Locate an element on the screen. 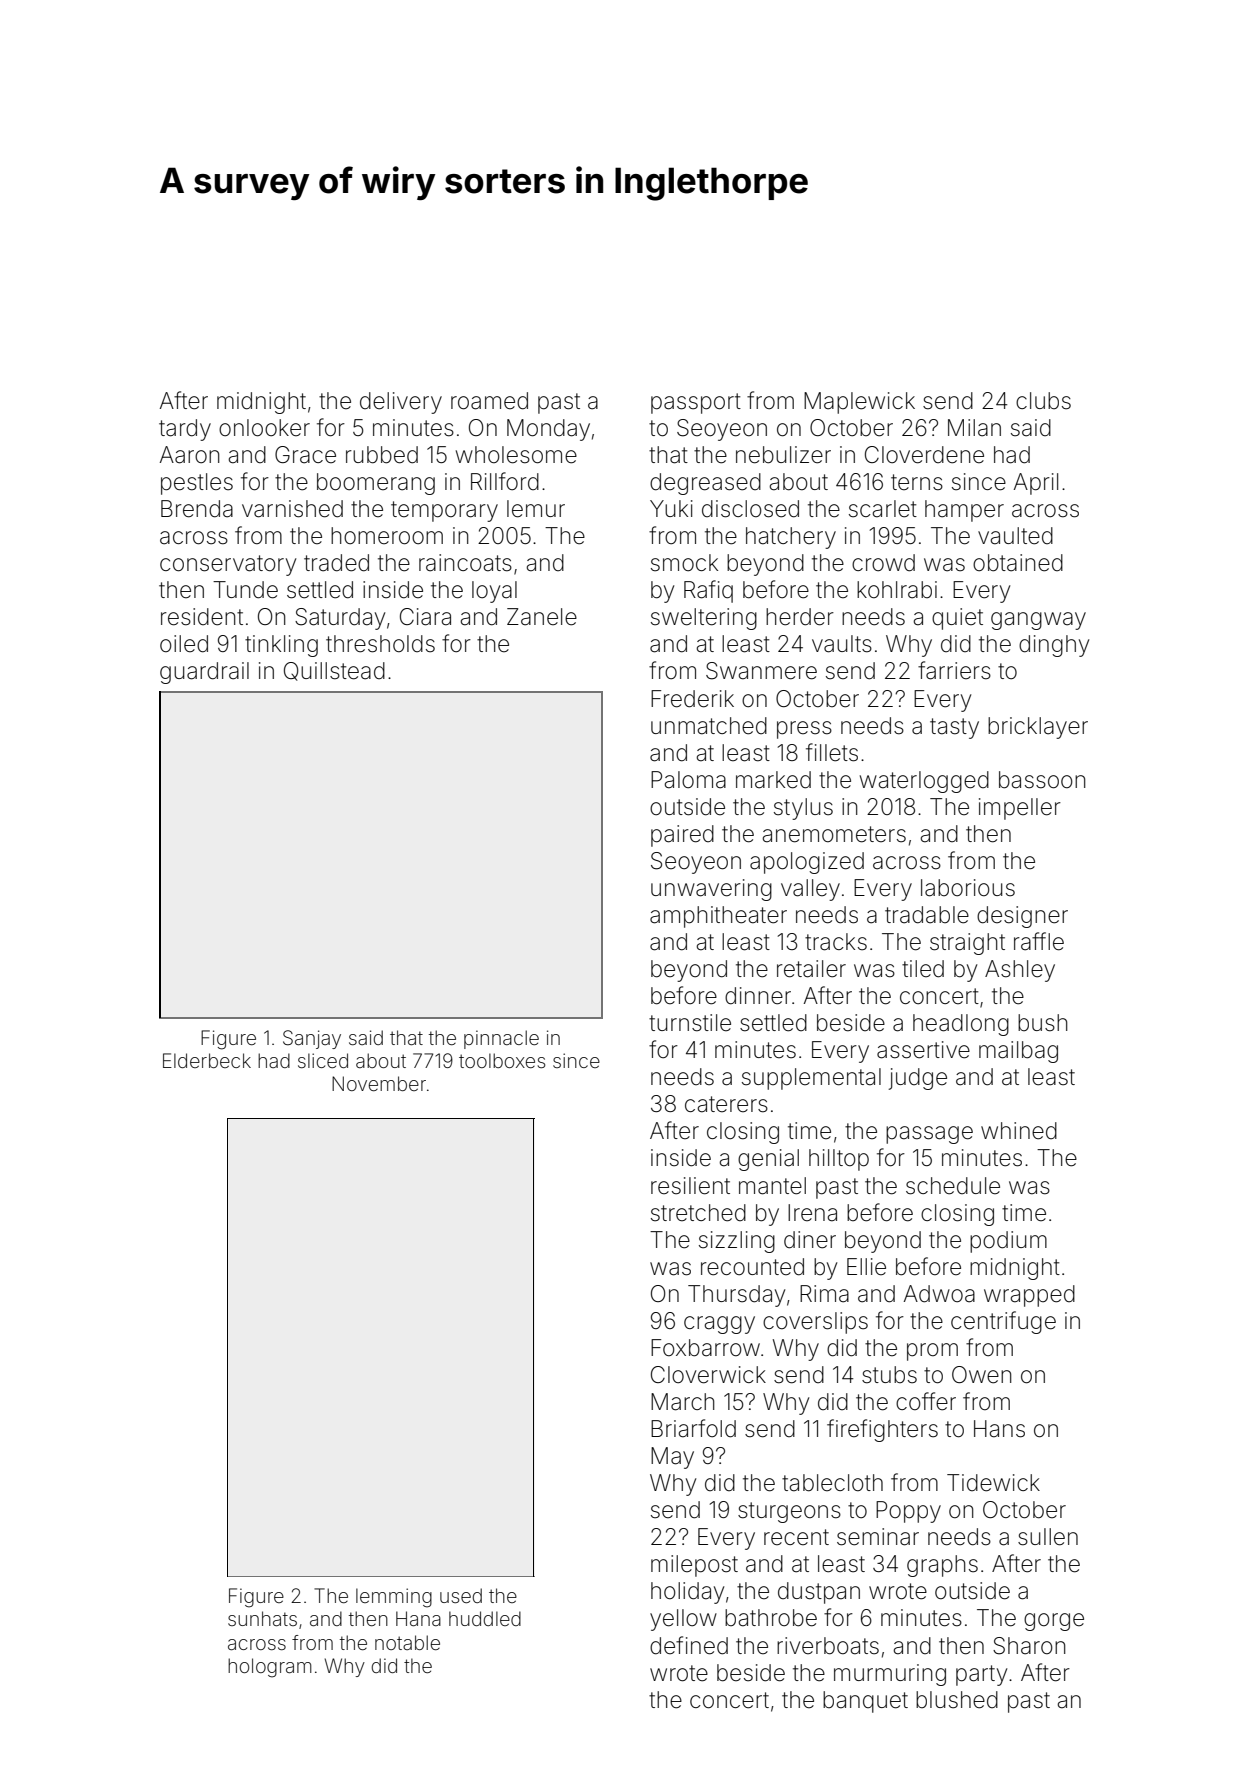 The width and height of the screenshot is (1252, 1770). November is located at coordinates (379, 1083).
